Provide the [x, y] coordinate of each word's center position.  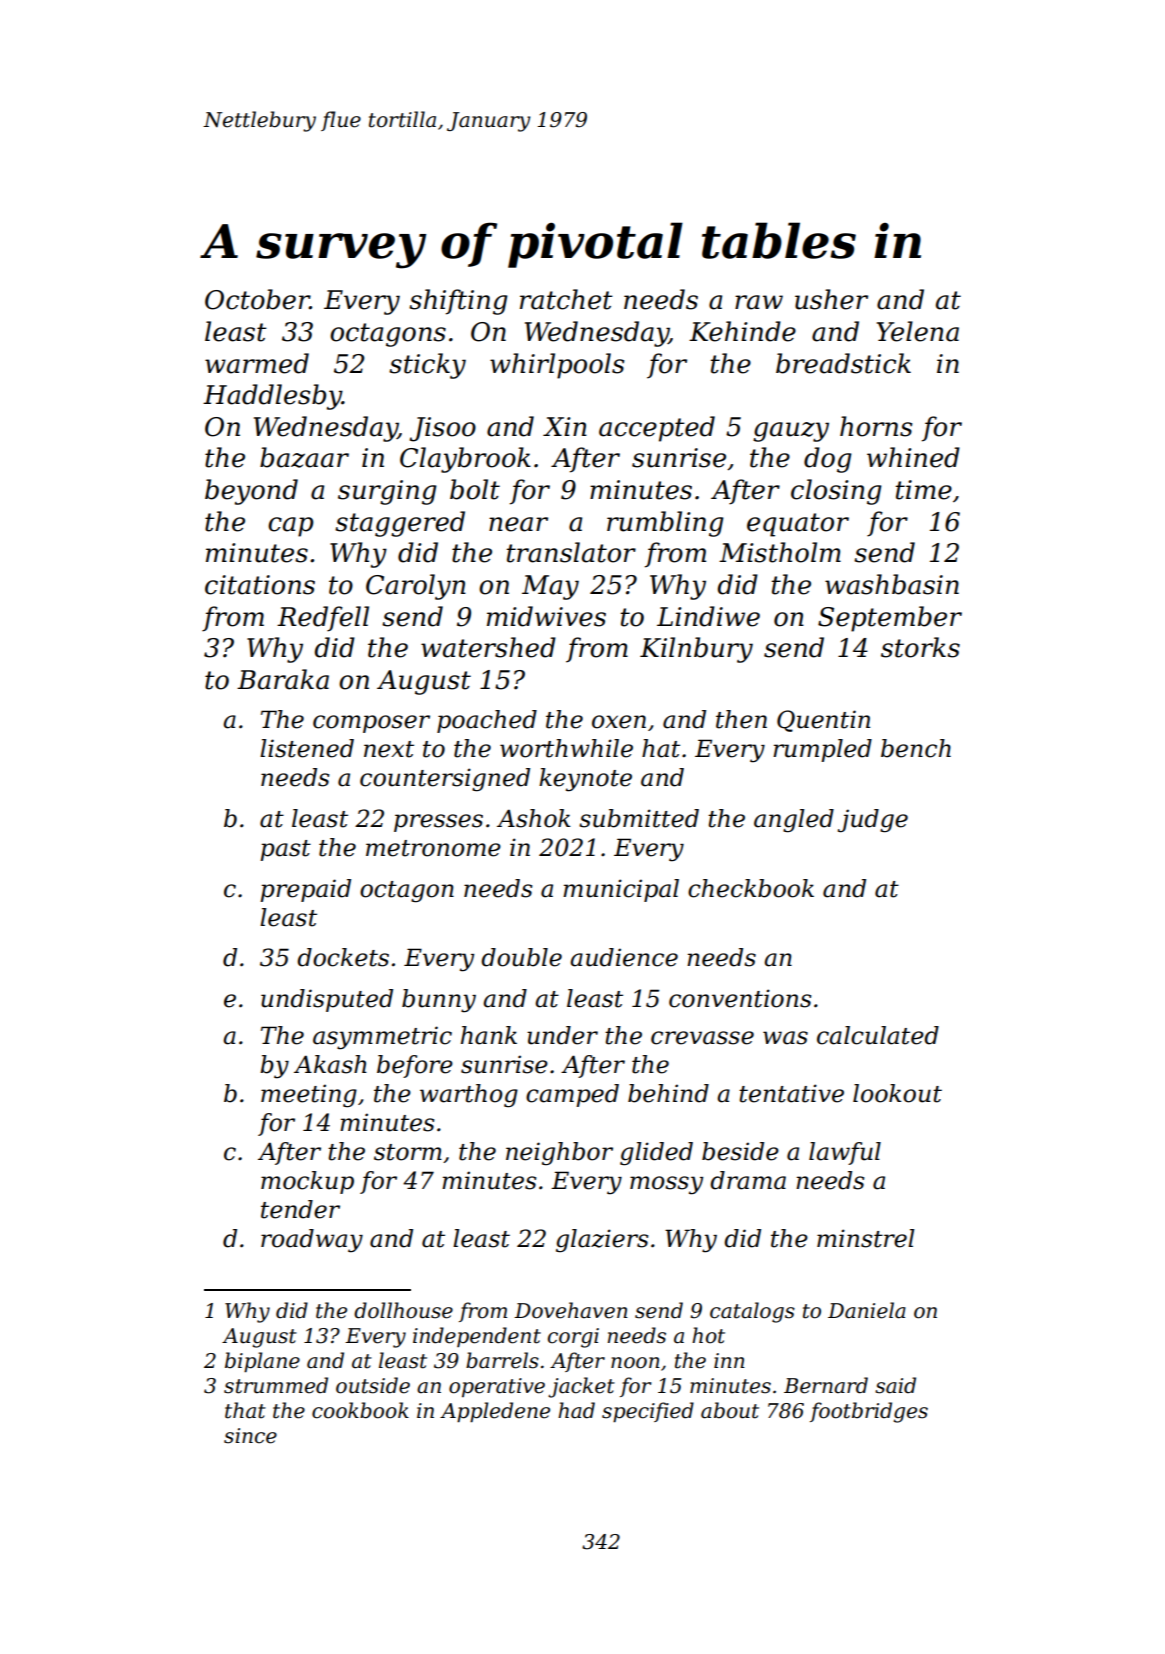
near [518, 524]
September [890, 619]
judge [873, 821]
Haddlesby [272, 397]
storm [408, 1152]
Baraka [283, 679]
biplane [262, 1362]
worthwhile [566, 748]
